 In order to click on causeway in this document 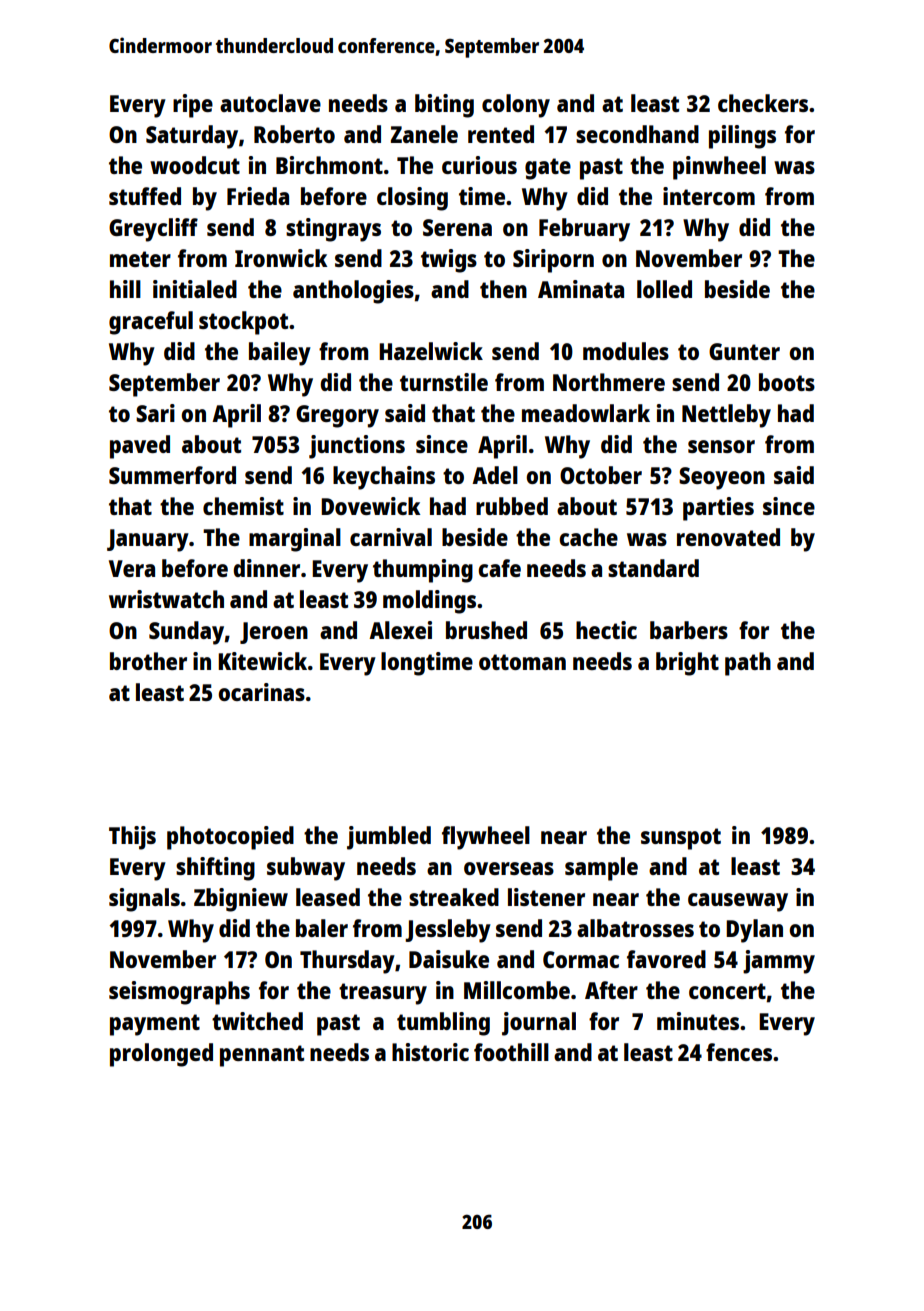, I will do `click(738, 902)`.
